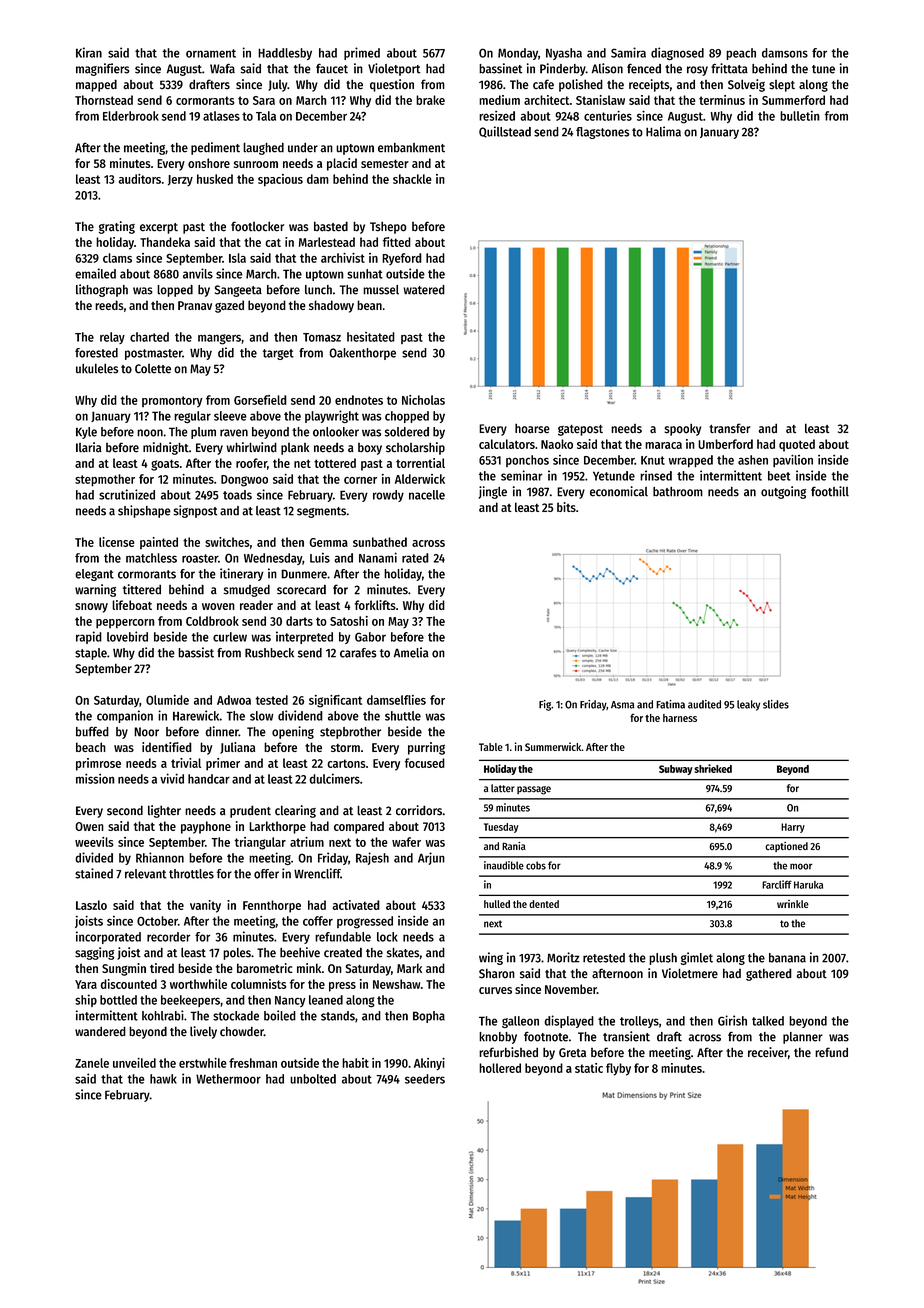 The height and width of the image is (1308, 924). Describe the element at coordinates (522, 475) in the image. I see `seminar` at that location.
